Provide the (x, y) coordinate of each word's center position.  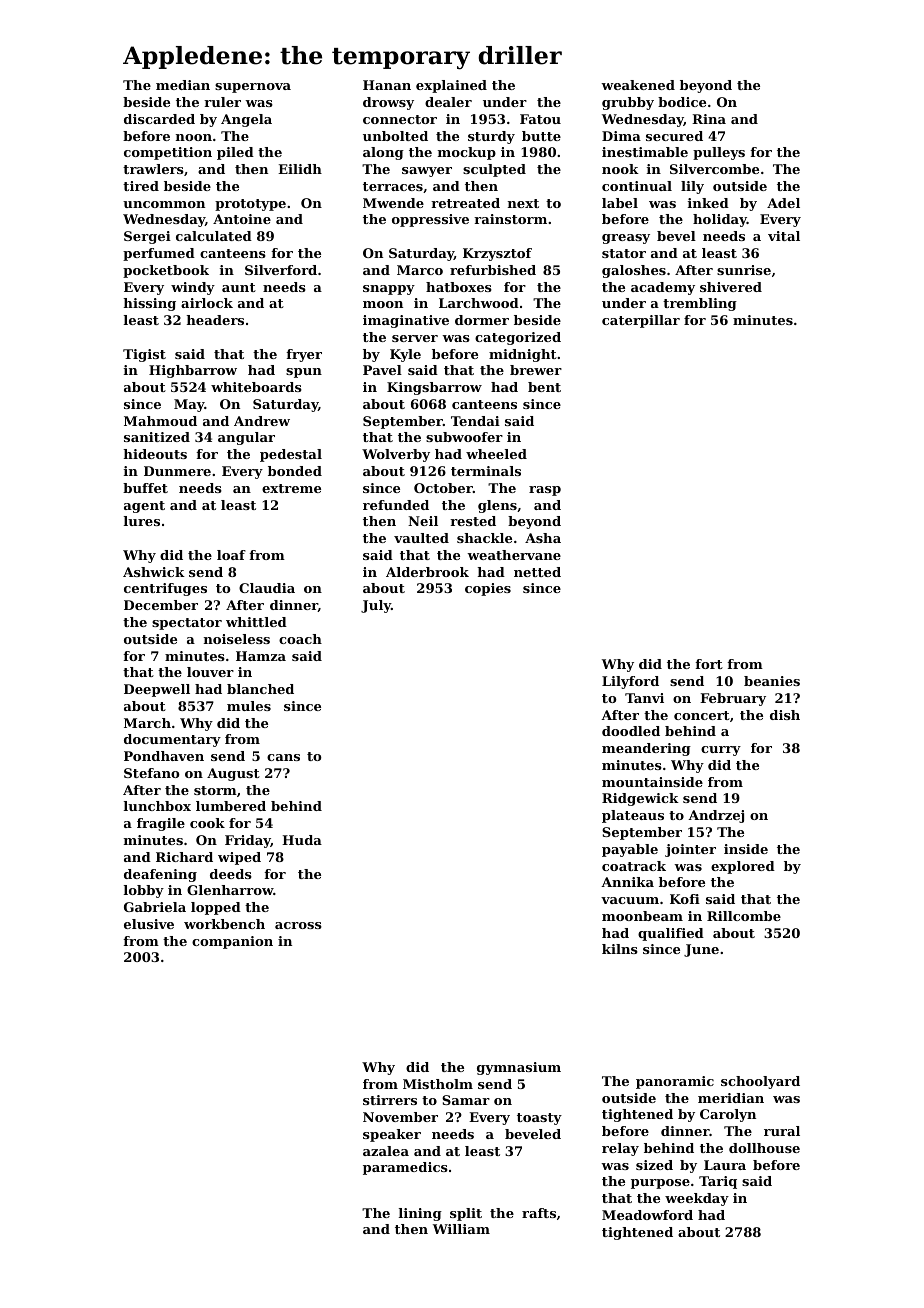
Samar (466, 1100)
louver (210, 672)
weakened (638, 85)
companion (232, 942)
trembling (700, 304)
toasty (539, 1119)
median (183, 85)
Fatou (540, 119)
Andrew (262, 421)
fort (709, 664)
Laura (725, 1165)
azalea (386, 1151)
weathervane (514, 555)
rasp (545, 491)
